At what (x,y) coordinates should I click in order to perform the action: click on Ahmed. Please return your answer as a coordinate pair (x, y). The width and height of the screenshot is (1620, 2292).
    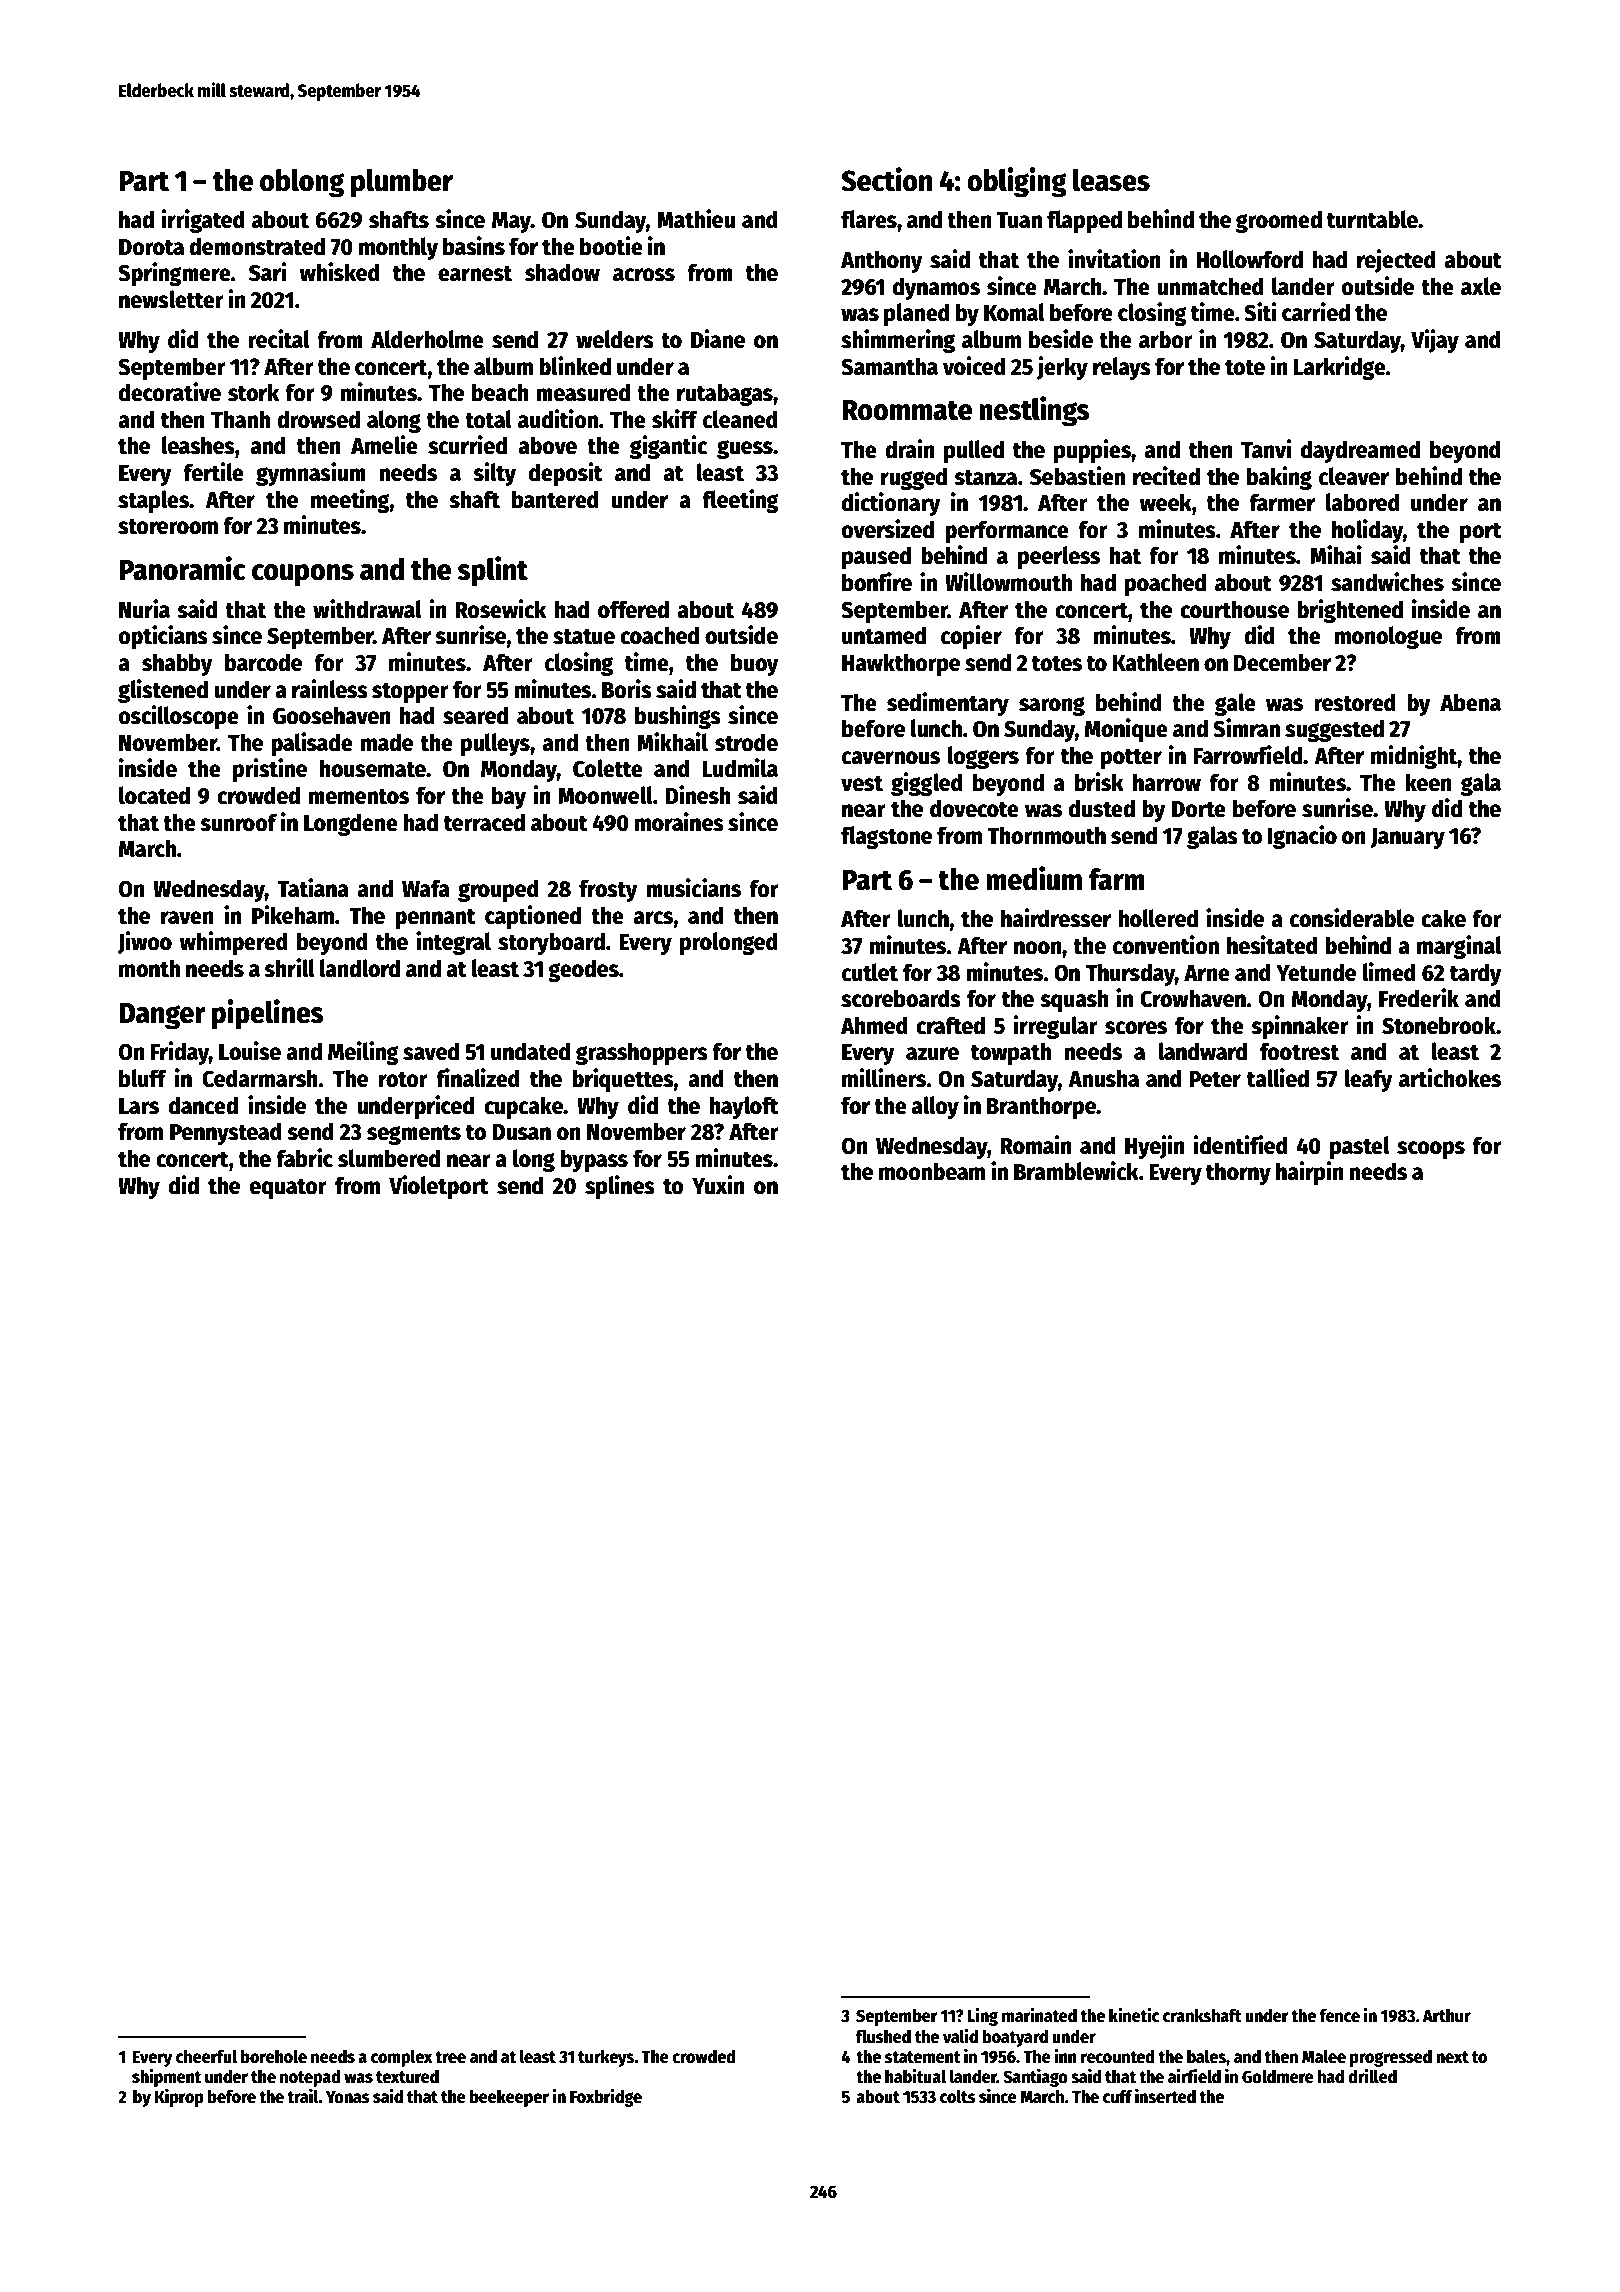
    Looking at the image, I should click on (874, 1025).
